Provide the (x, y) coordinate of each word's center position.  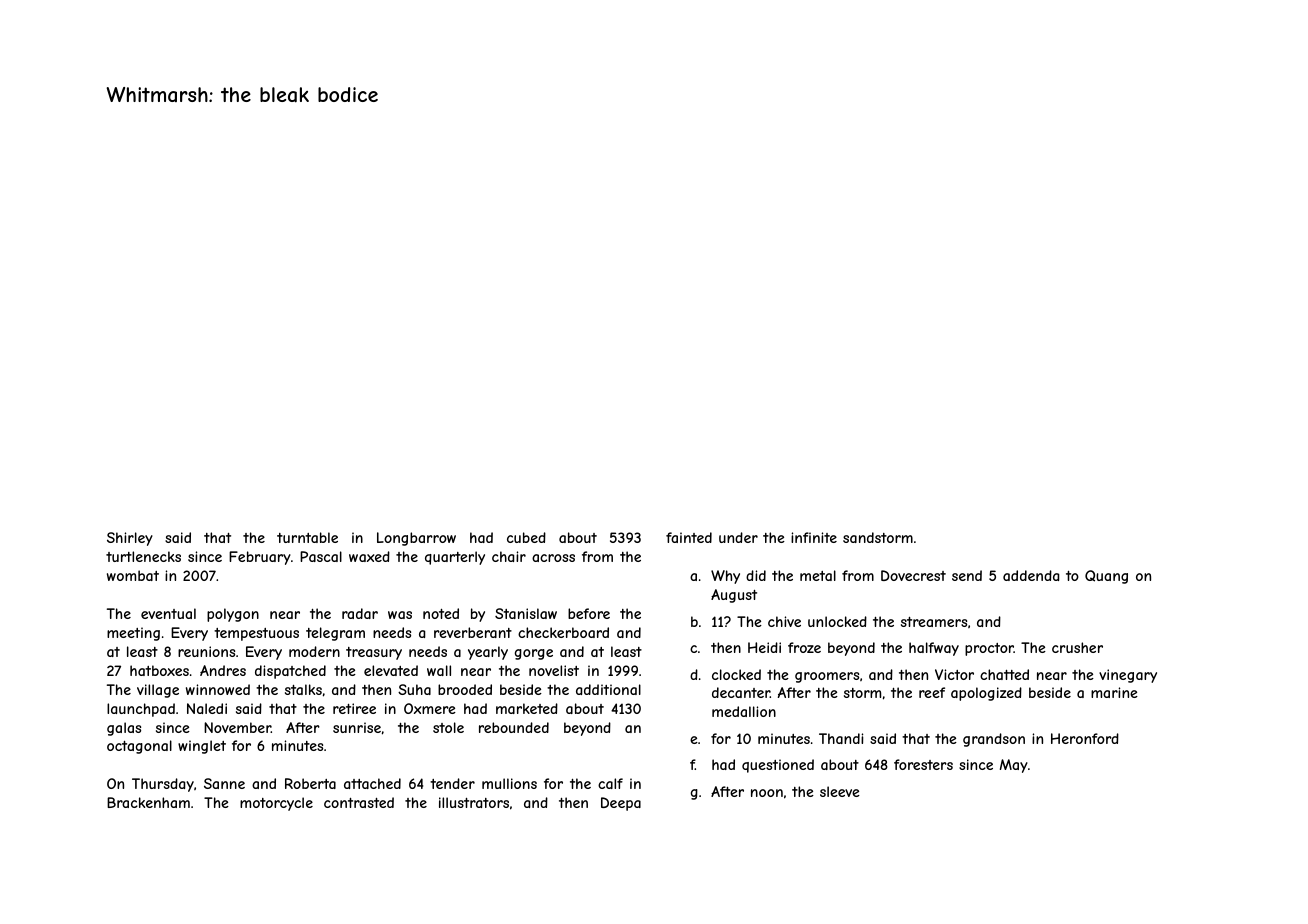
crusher (1077, 647)
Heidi (764, 647)
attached (372, 783)
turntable (307, 537)
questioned (778, 766)
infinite (814, 537)
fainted (689, 537)
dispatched (290, 672)
